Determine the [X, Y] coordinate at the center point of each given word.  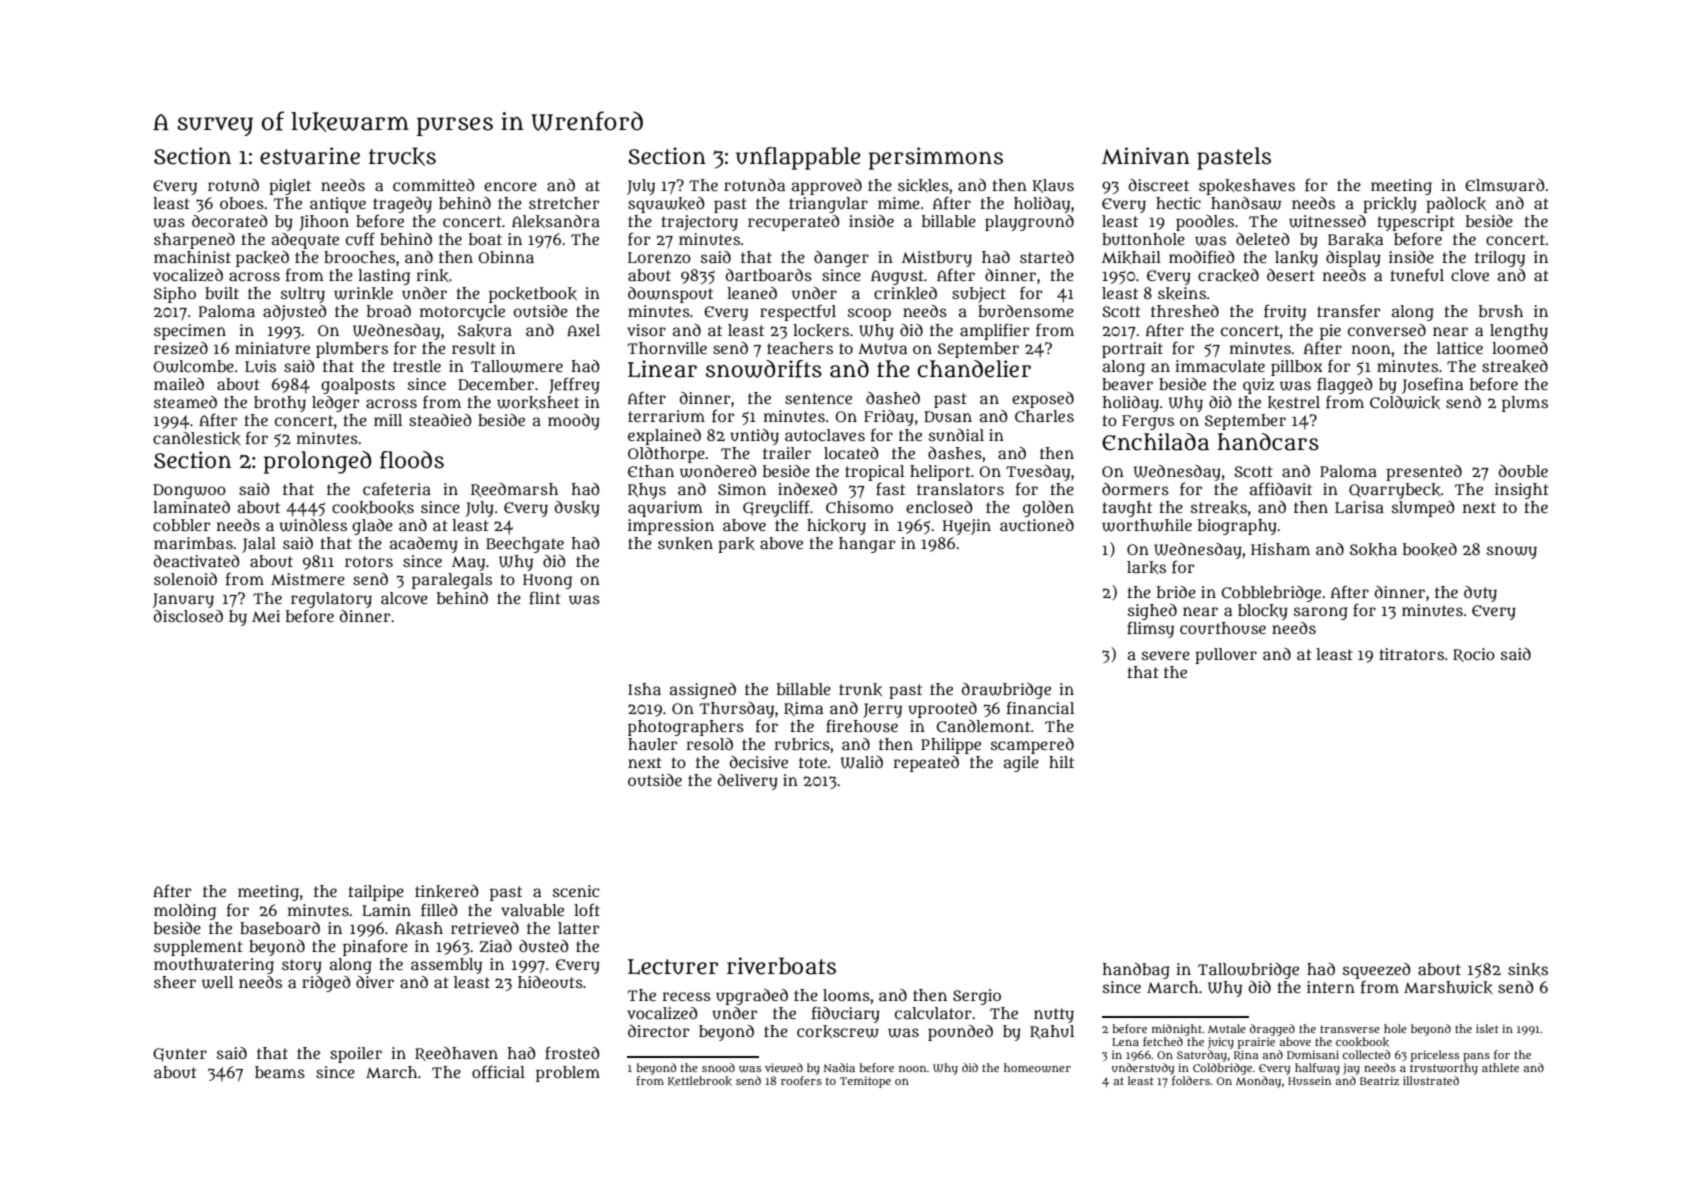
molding [185, 912]
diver [375, 982]
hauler [652, 744]
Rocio [1474, 655]
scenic [576, 891]
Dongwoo [189, 491]
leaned [752, 293]
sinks [1528, 969]
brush [1501, 311]
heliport [940, 473]
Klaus [1053, 186]
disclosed [188, 616]
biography [1237, 527]
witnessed [1327, 221]
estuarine [310, 156]
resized [181, 348]
